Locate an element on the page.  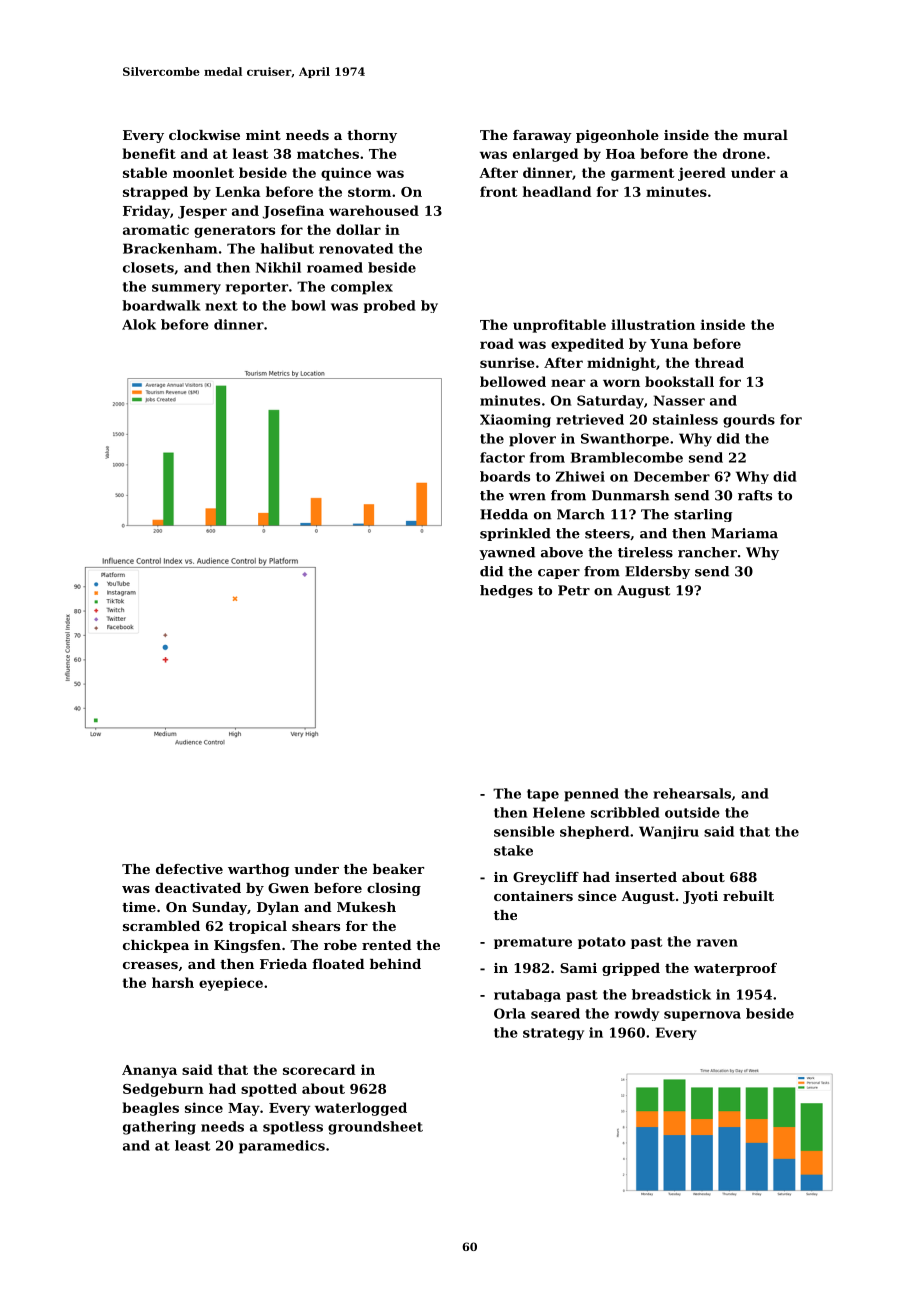
gathering is located at coordinates (159, 1128).
